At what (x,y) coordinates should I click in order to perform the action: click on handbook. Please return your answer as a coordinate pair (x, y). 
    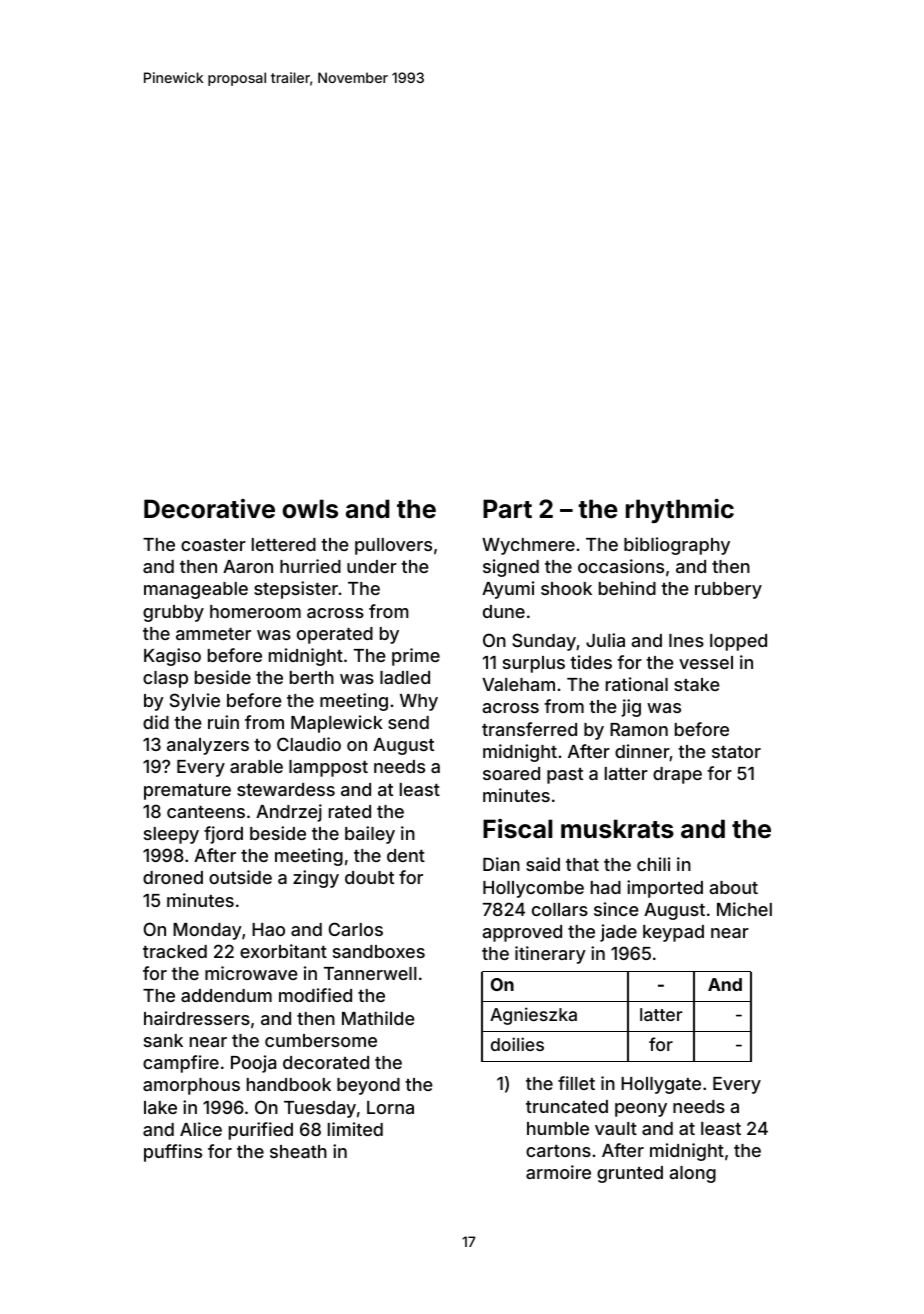
    Looking at the image, I should click on (289, 1084).
